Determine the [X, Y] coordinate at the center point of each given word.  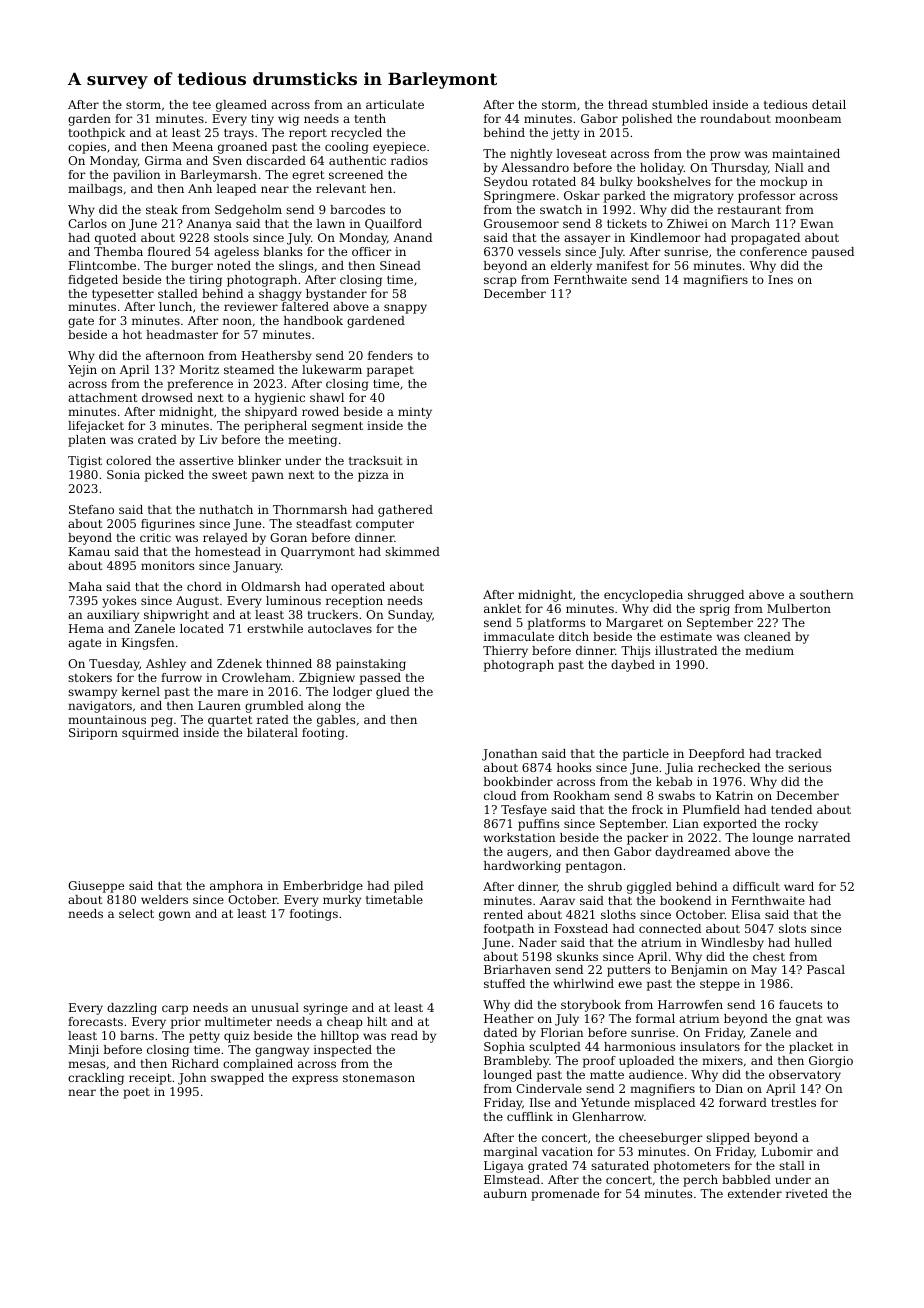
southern [827, 594]
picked [164, 476]
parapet [390, 371]
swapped [237, 1079]
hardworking [522, 867]
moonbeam [808, 118]
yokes [119, 602]
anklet [502, 608]
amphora [236, 887]
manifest [622, 265]
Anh [200, 188]
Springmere [519, 197]
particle [646, 755]
